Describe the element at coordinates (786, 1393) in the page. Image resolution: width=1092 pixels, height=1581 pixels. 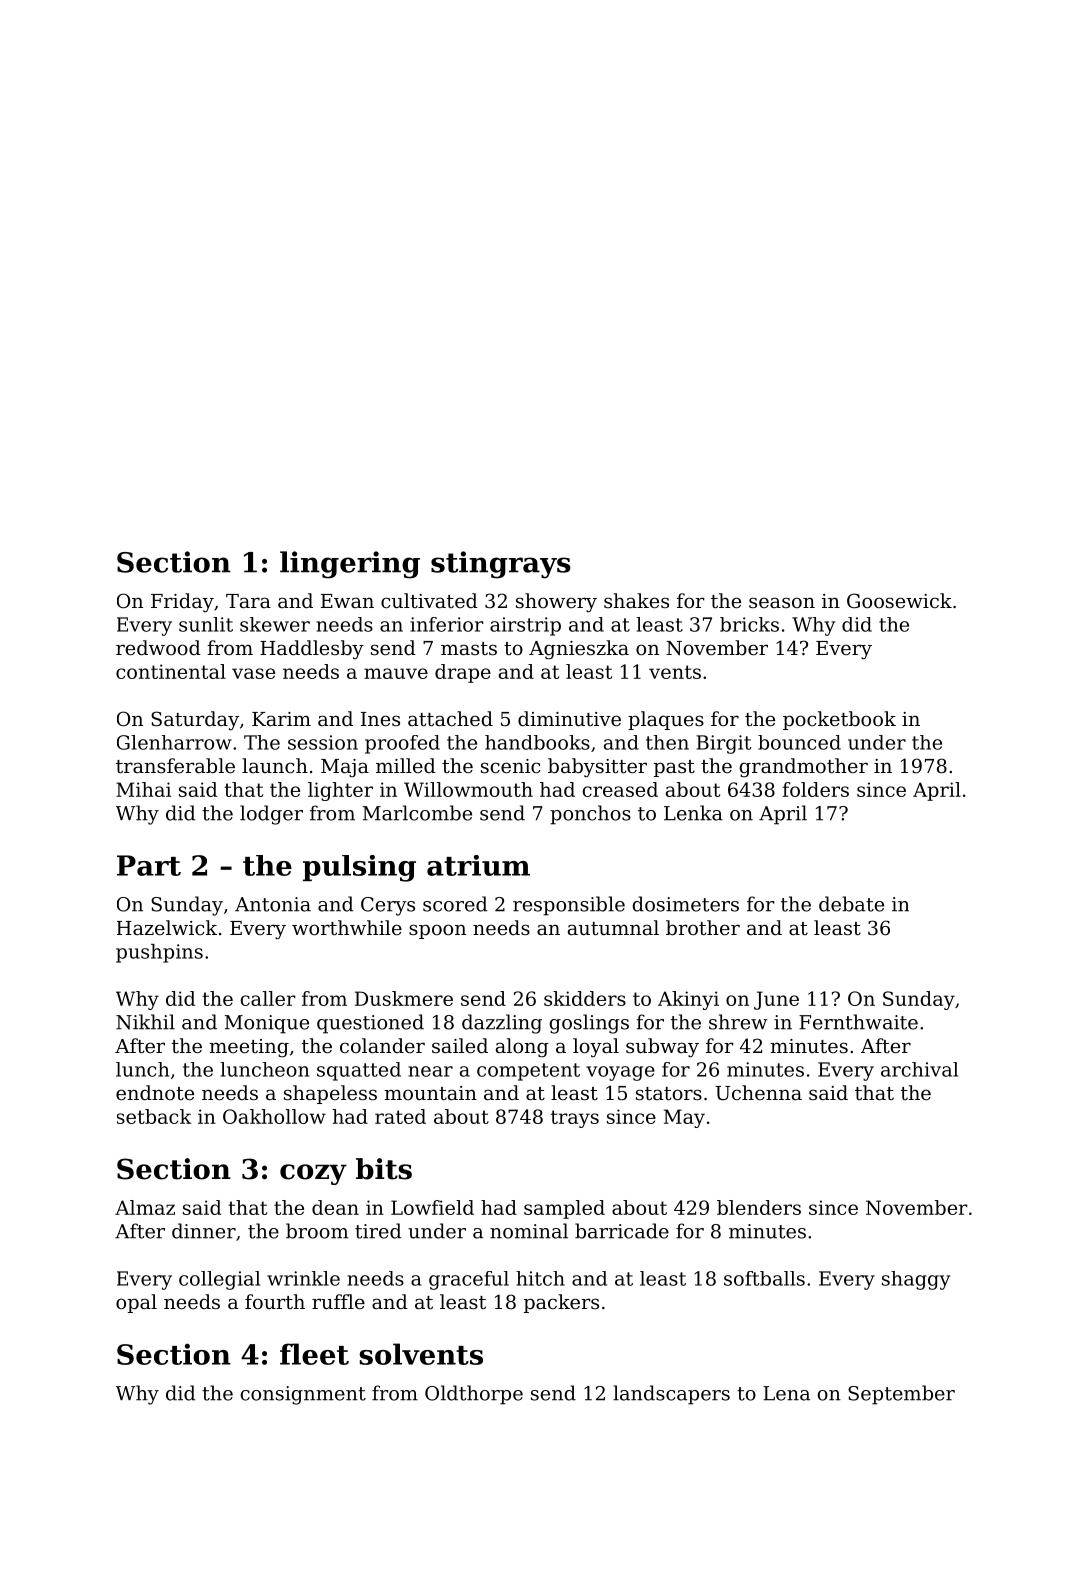
I see `Lena` at that location.
